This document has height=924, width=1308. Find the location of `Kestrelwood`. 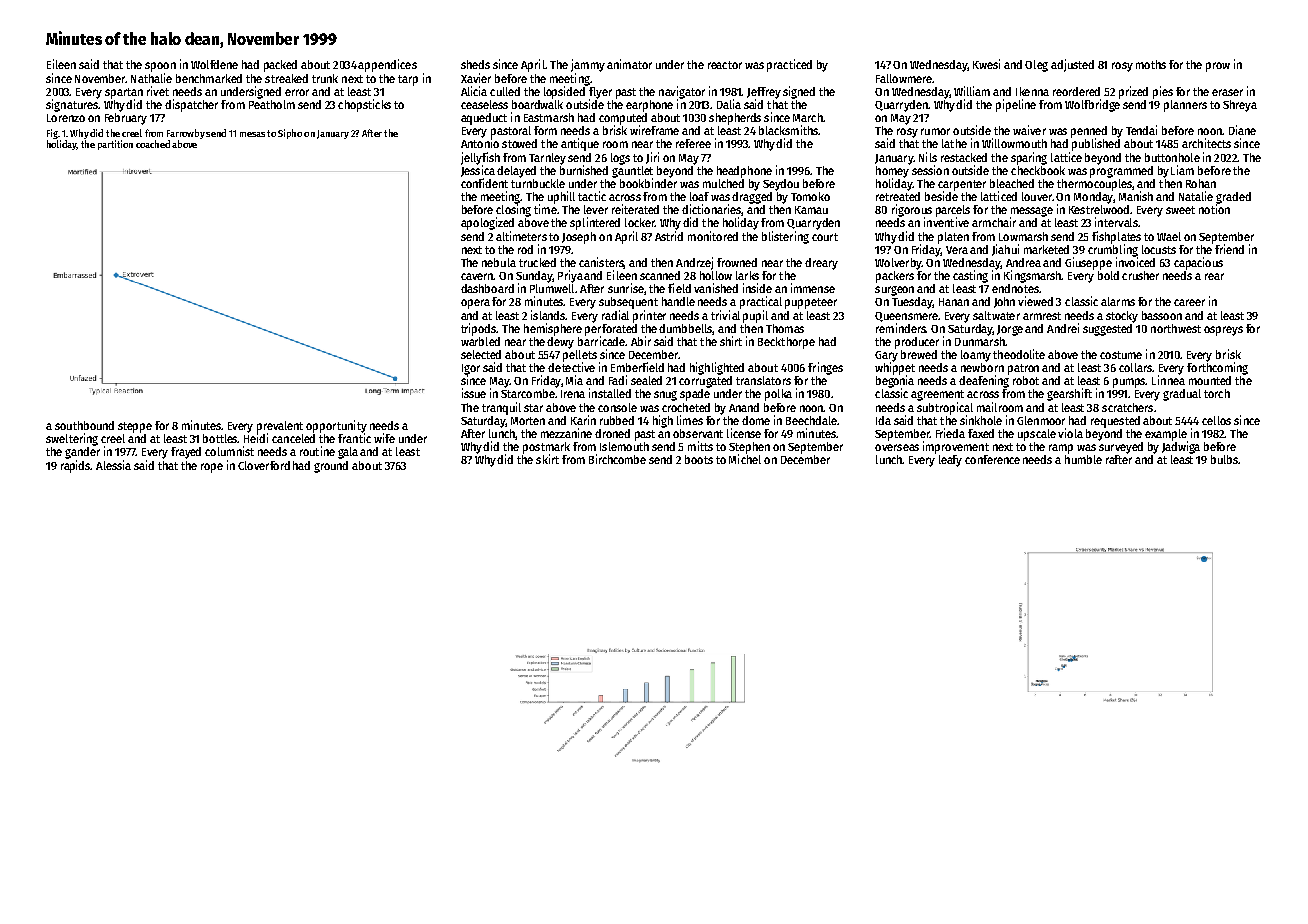

Kestrelwood is located at coordinates (1099, 209).
